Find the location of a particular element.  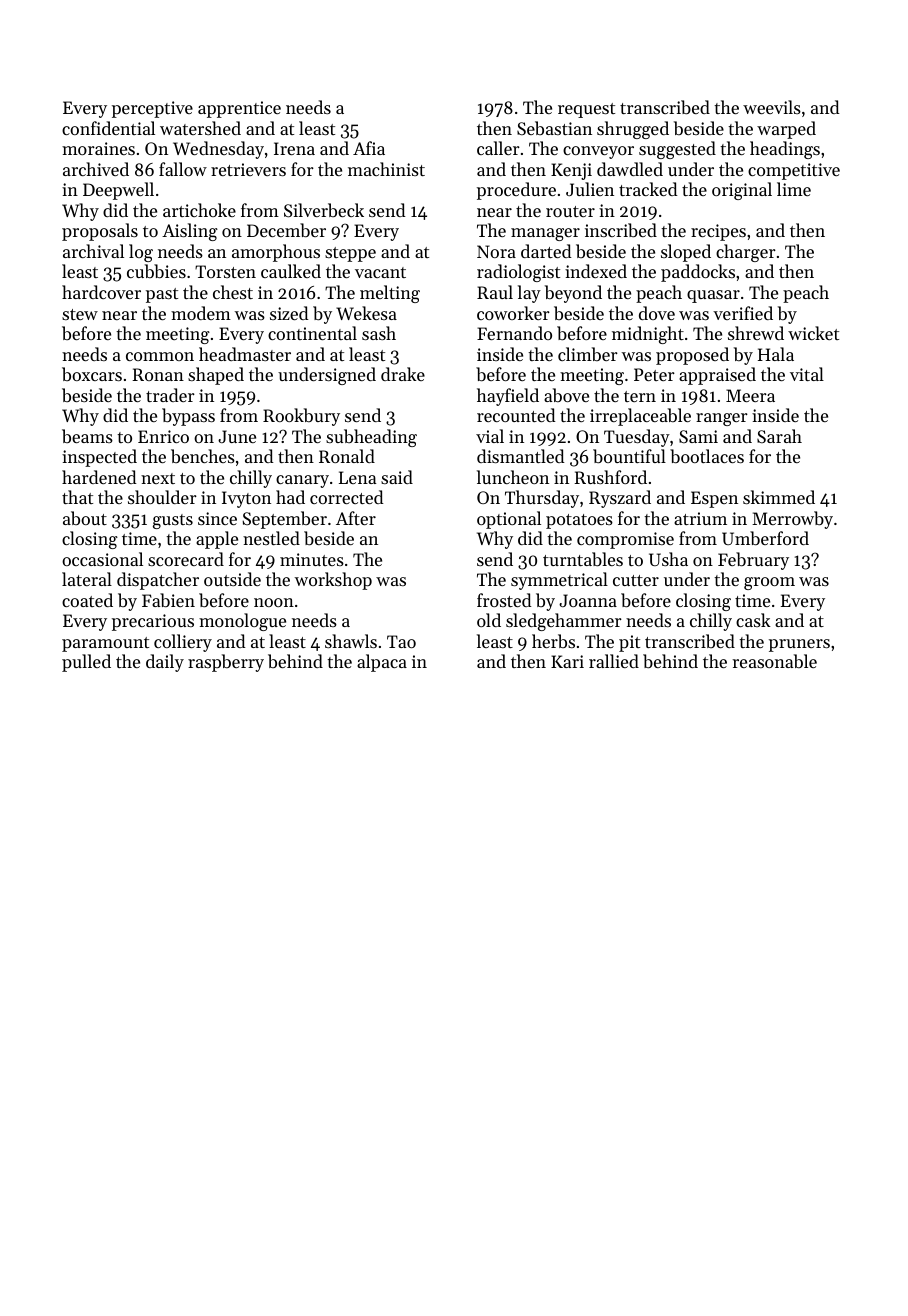

Kari is located at coordinates (567, 661).
